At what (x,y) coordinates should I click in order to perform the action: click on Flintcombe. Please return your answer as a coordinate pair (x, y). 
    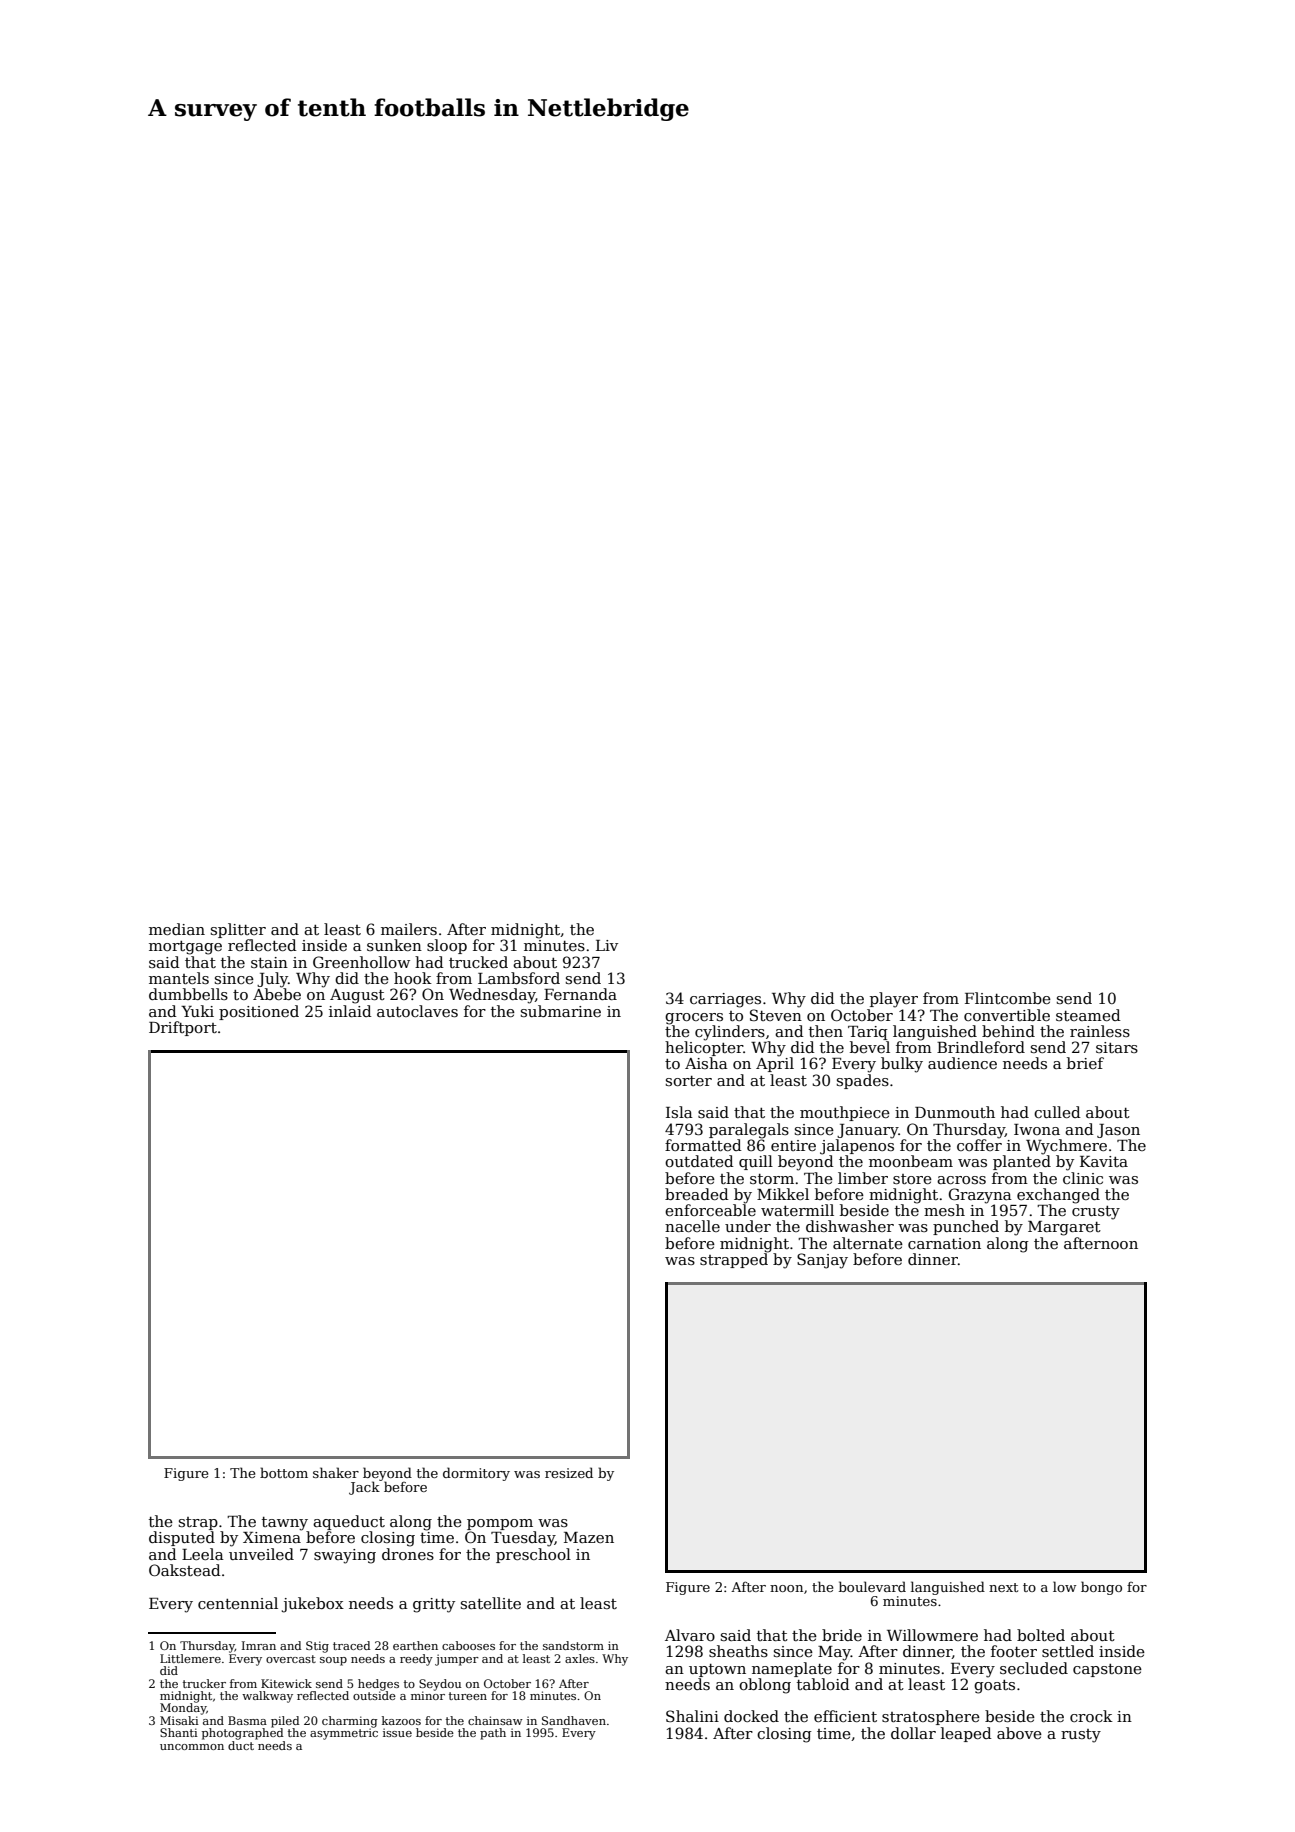
    Looking at the image, I should click on (1008, 998).
